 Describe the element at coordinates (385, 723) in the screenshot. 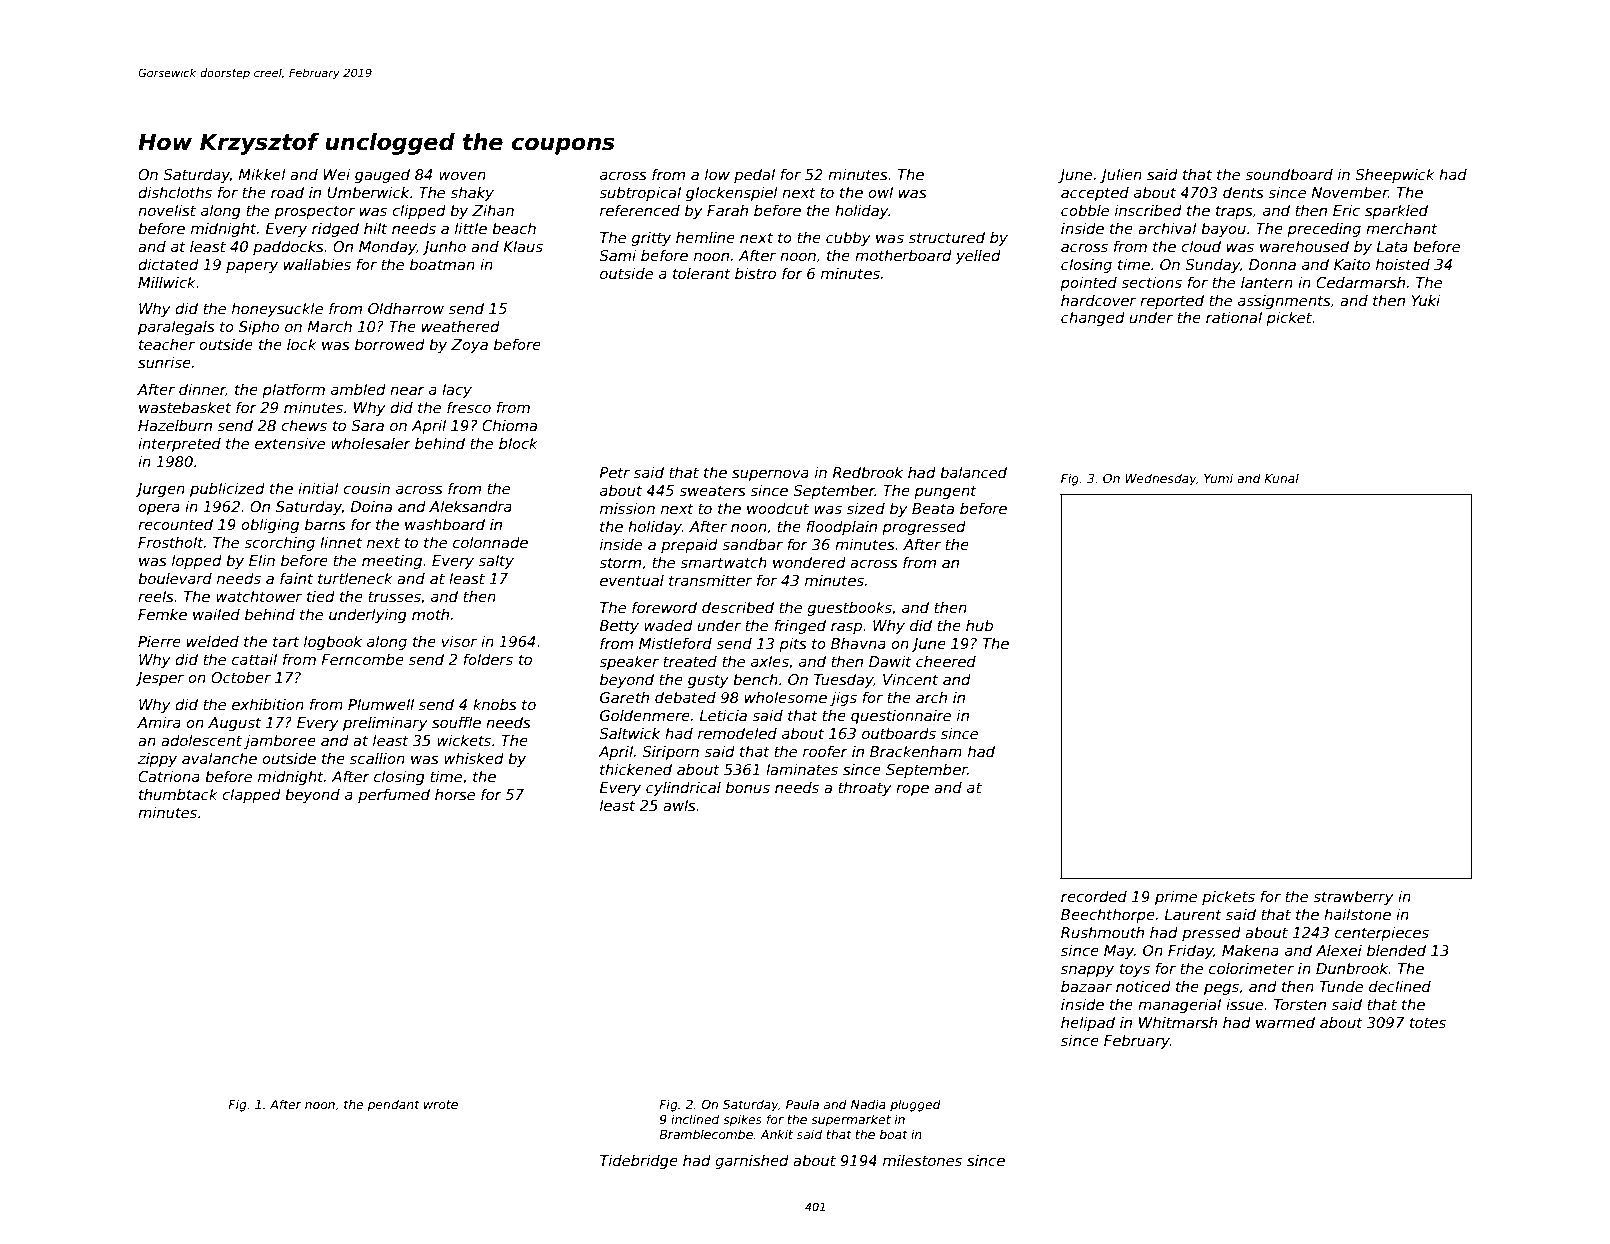

I see `preliminary` at that location.
